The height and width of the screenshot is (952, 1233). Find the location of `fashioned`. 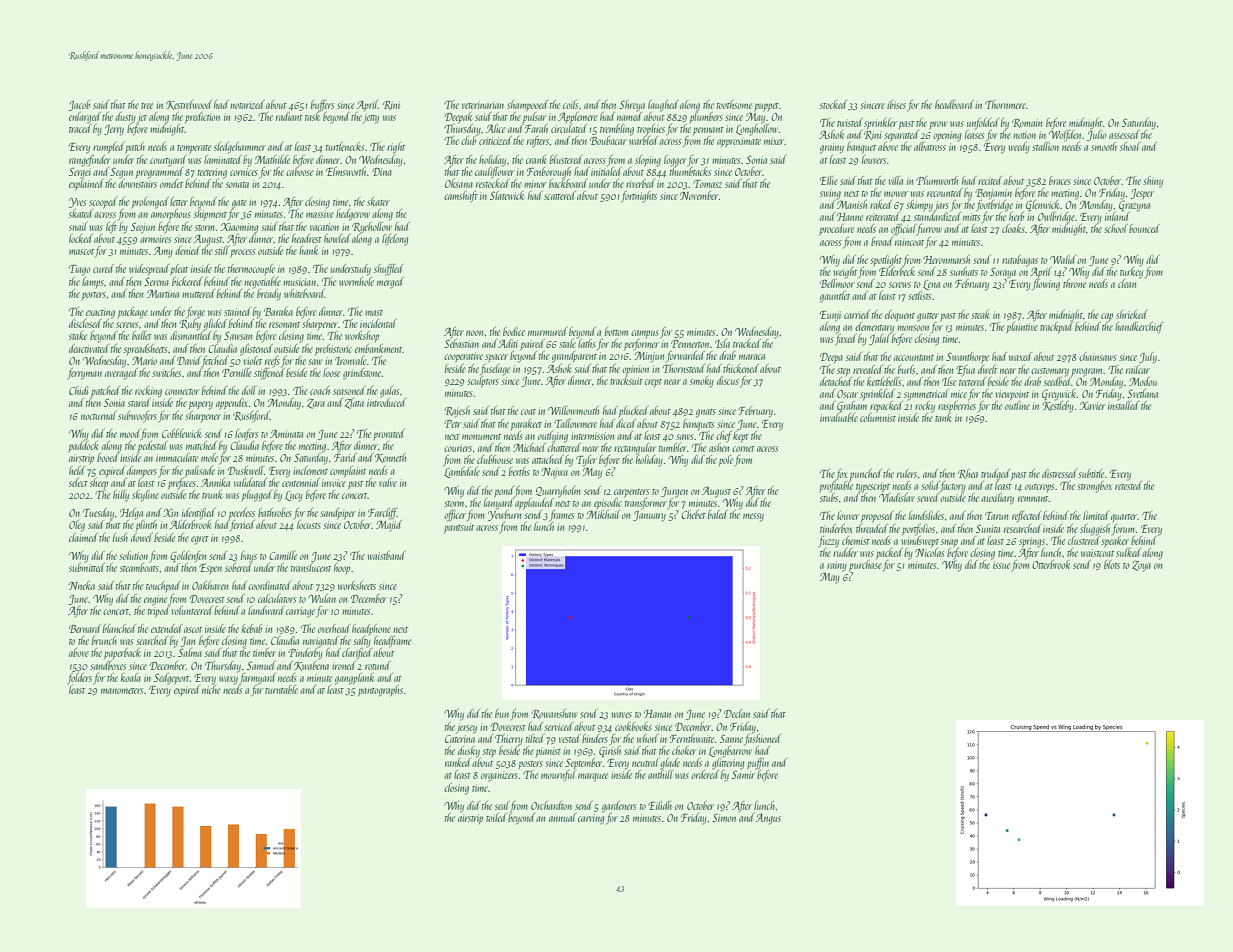

fashioned is located at coordinates (762, 739).
